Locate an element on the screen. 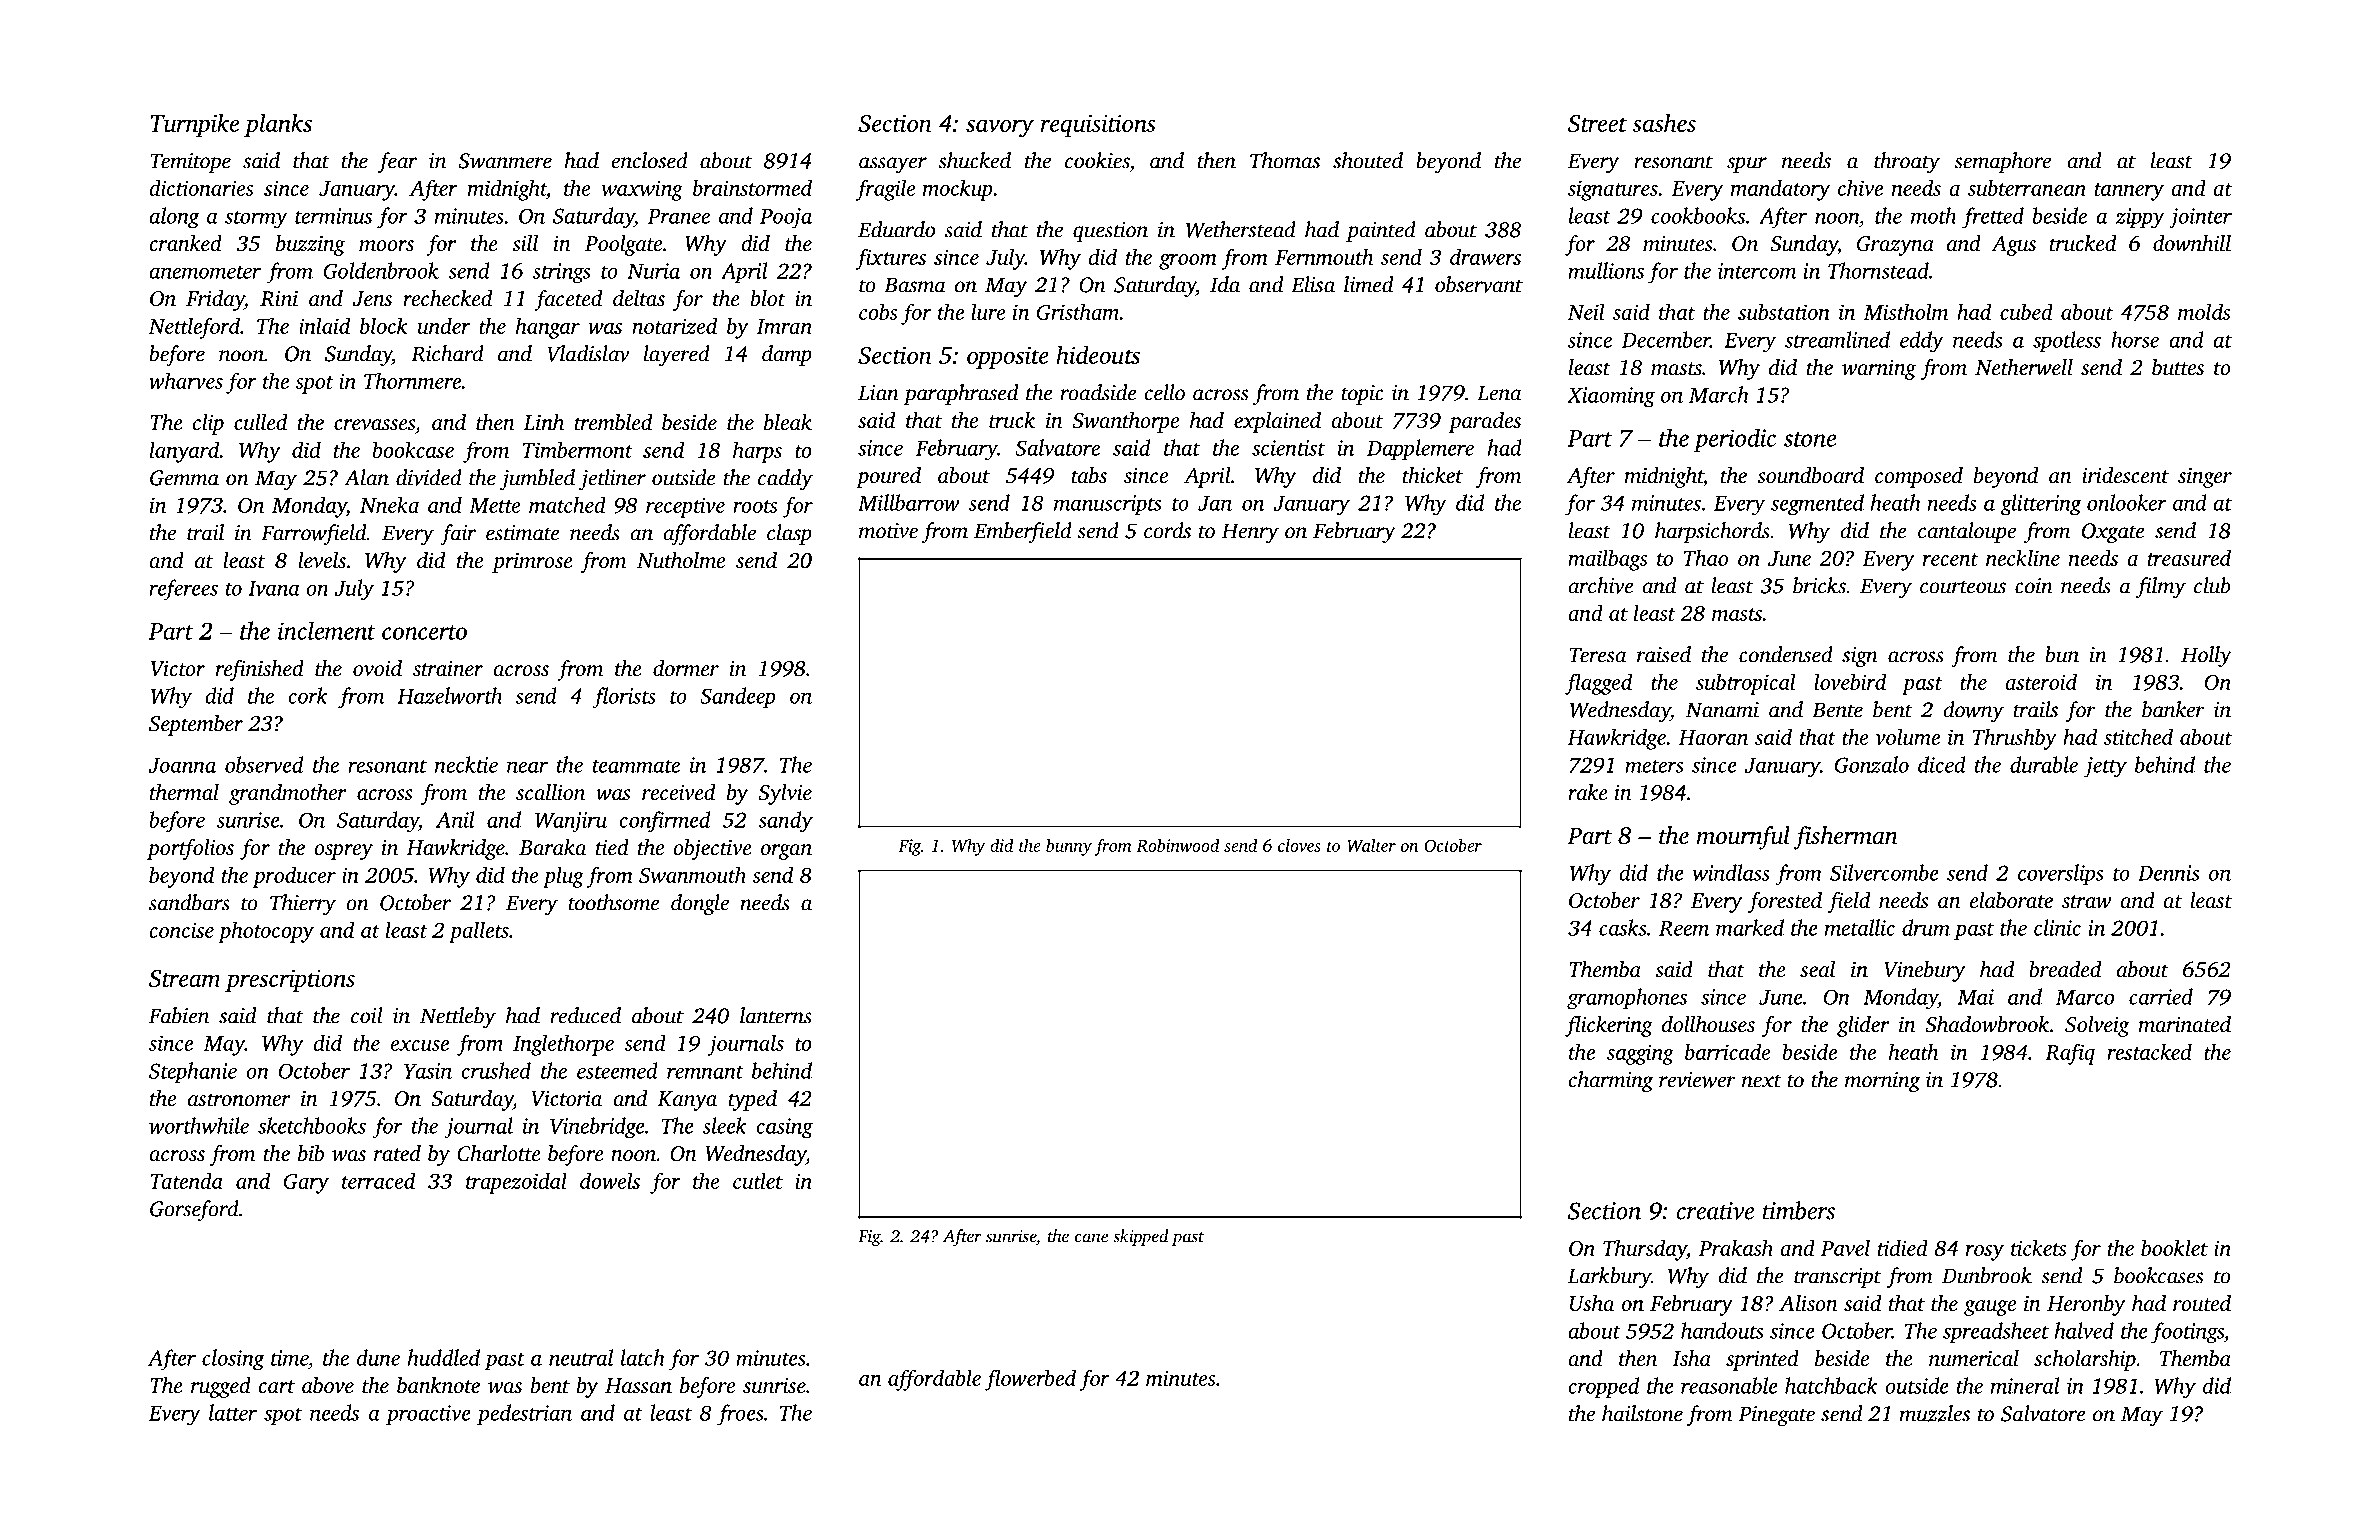  rake is located at coordinates (1588, 792).
